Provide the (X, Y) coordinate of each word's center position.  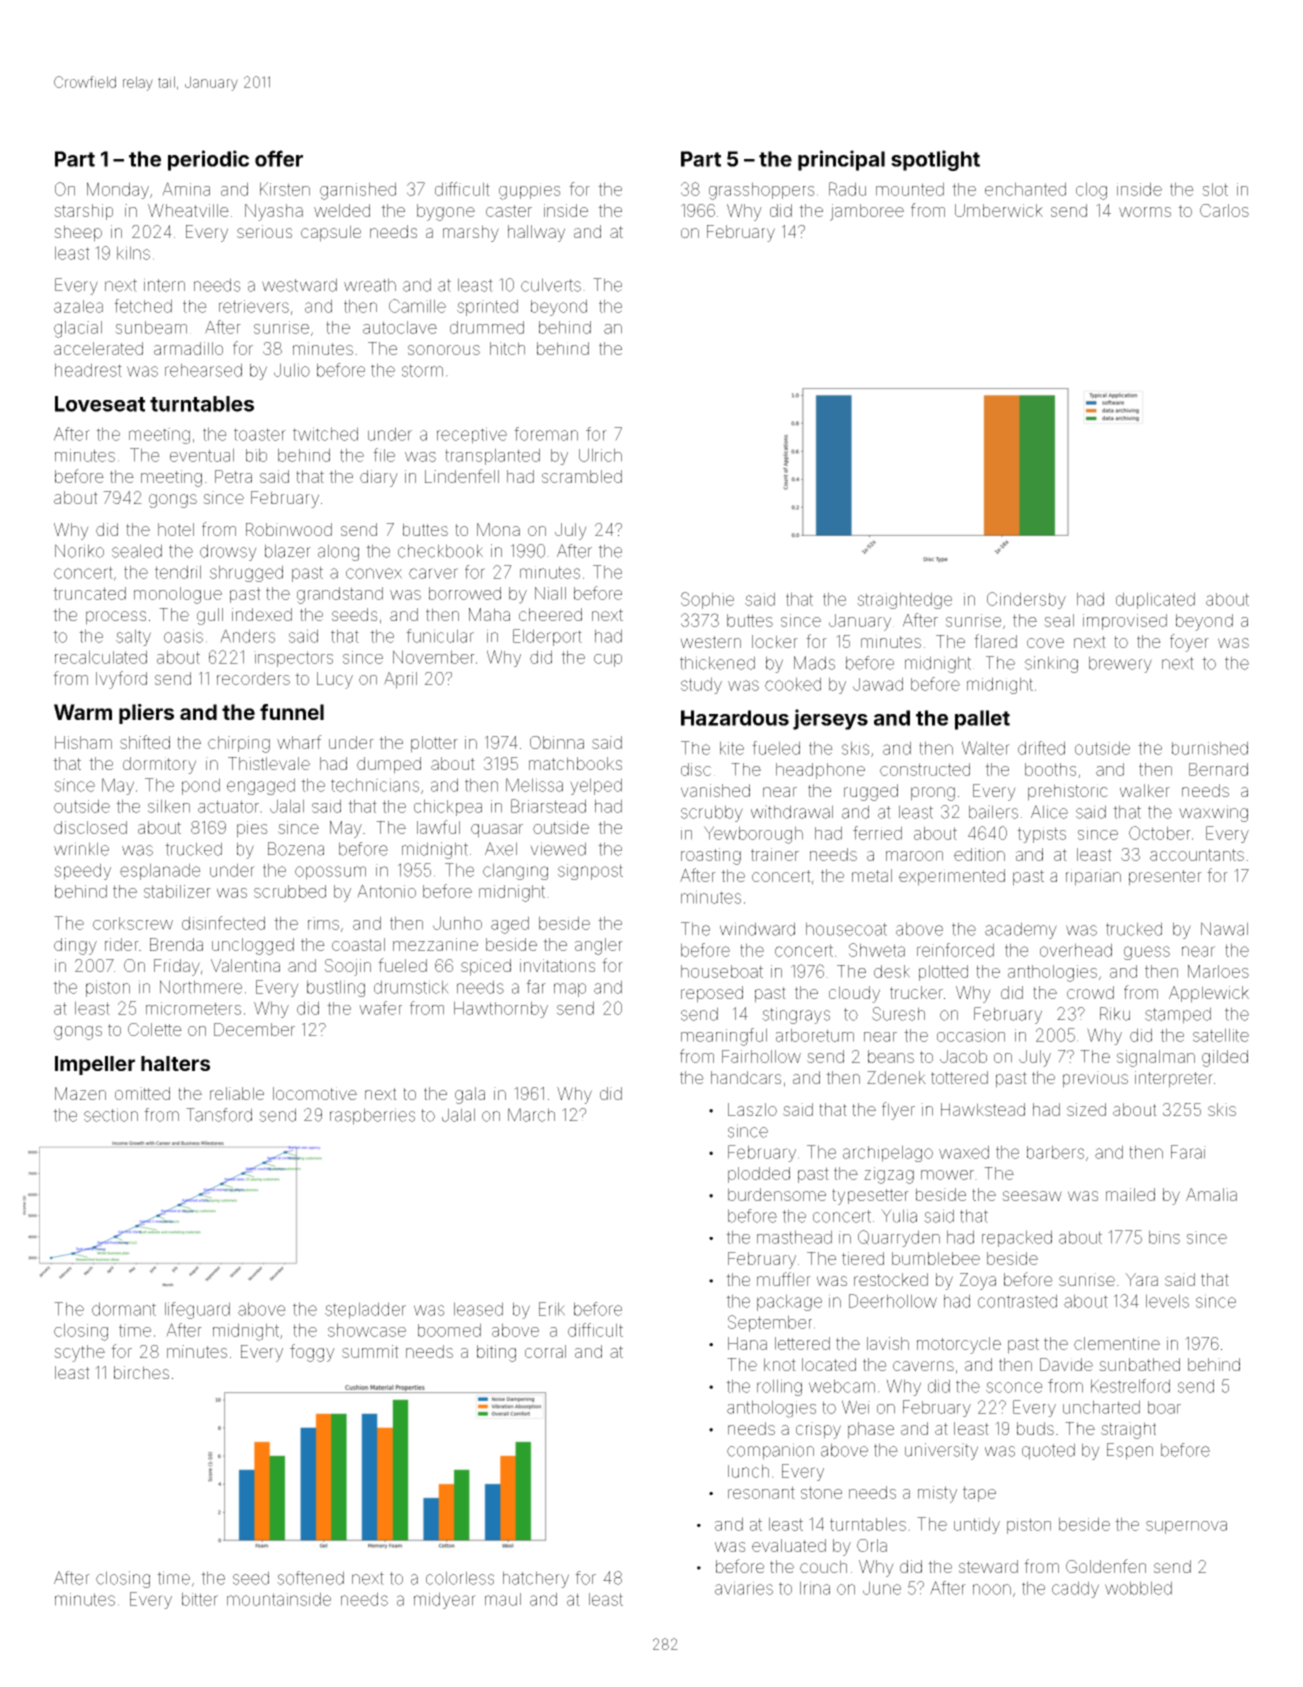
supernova (1186, 1527)
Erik (552, 1309)
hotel (176, 529)
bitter (200, 1599)
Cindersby (1026, 600)
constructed (925, 769)
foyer (1189, 643)
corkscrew (133, 923)
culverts (551, 285)
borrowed (465, 593)
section (111, 1115)
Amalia (1211, 1194)
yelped (596, 786)
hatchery (536, 1579)
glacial (78, 329)
